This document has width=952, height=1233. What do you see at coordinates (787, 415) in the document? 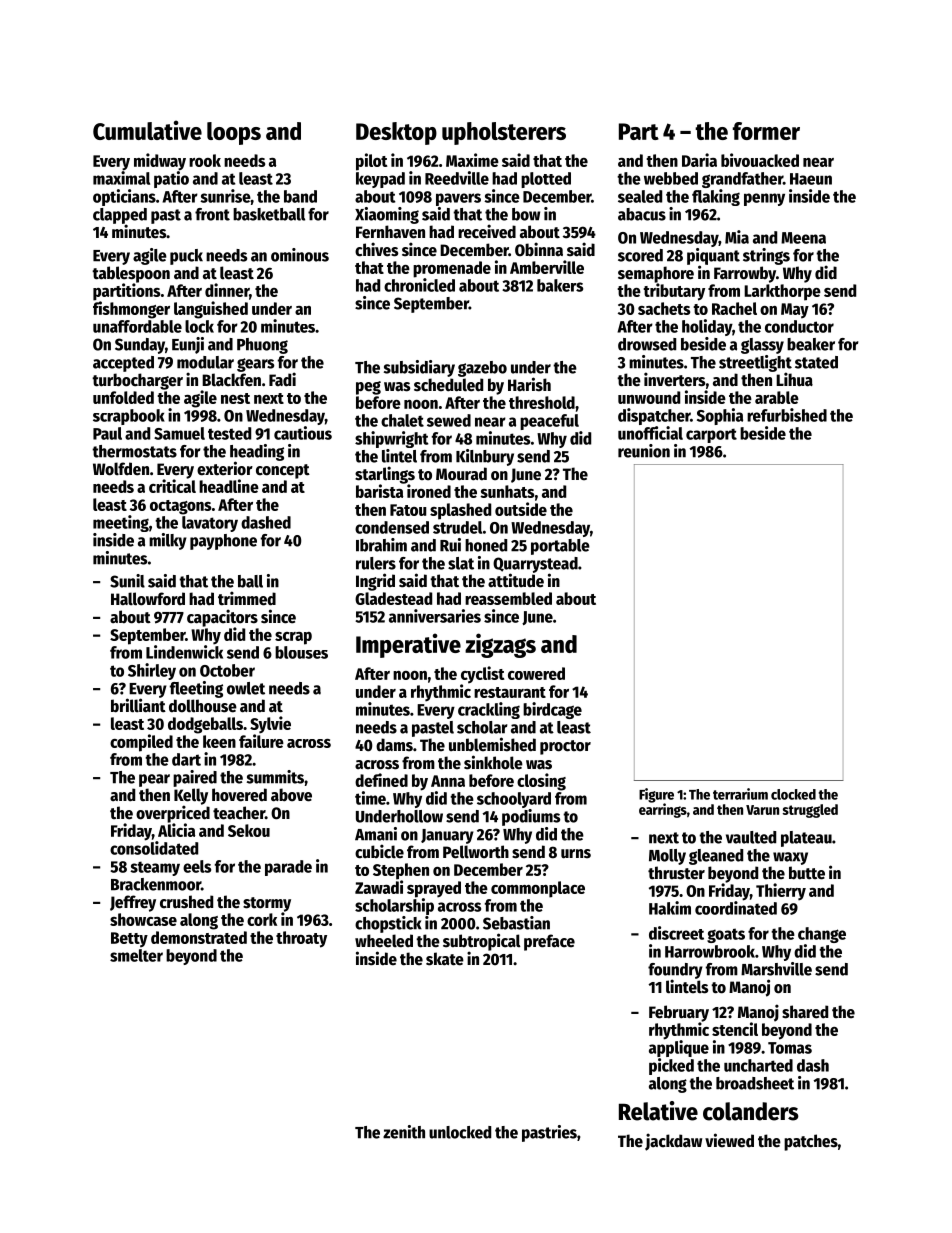
I see `refurbished` at bounding box center [787, 415].
